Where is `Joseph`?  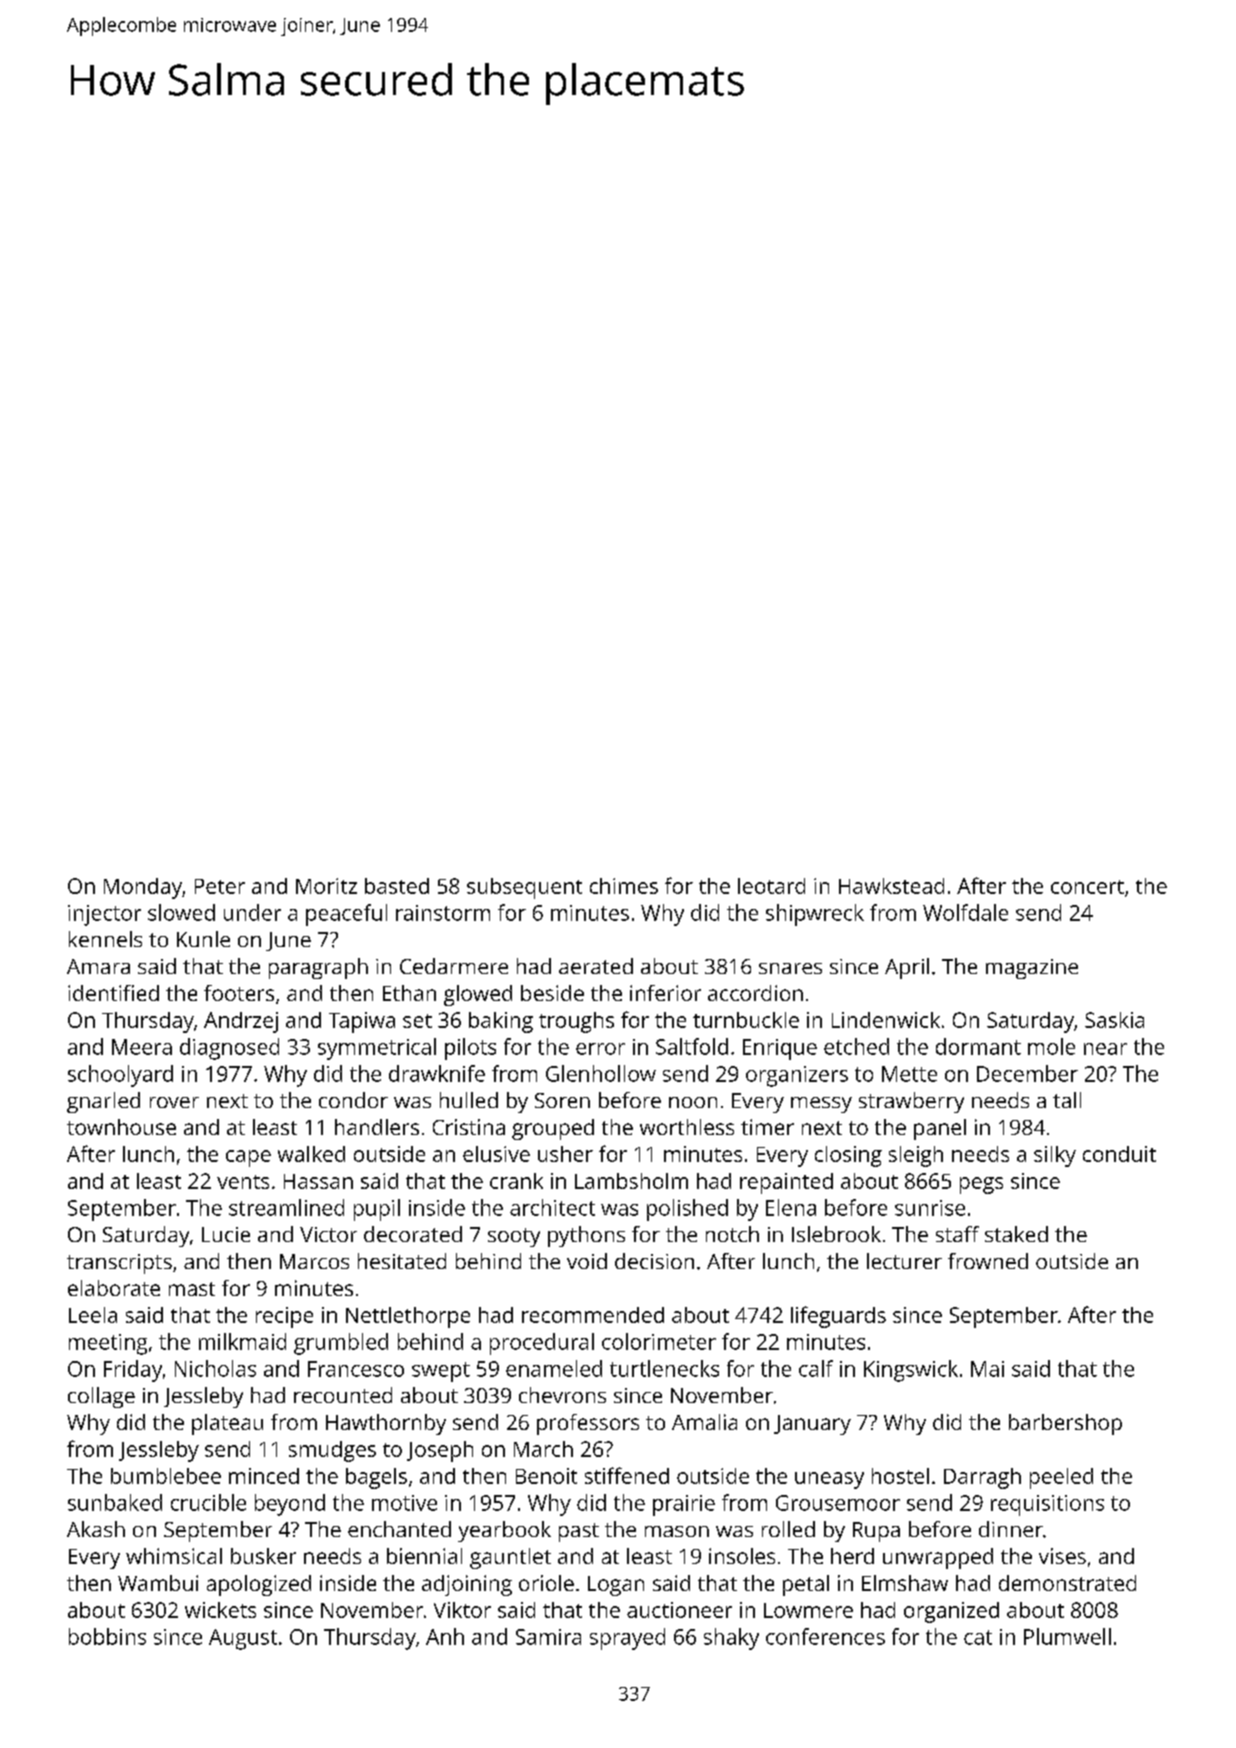
Joseph is located at coordinates (440, 1451).
